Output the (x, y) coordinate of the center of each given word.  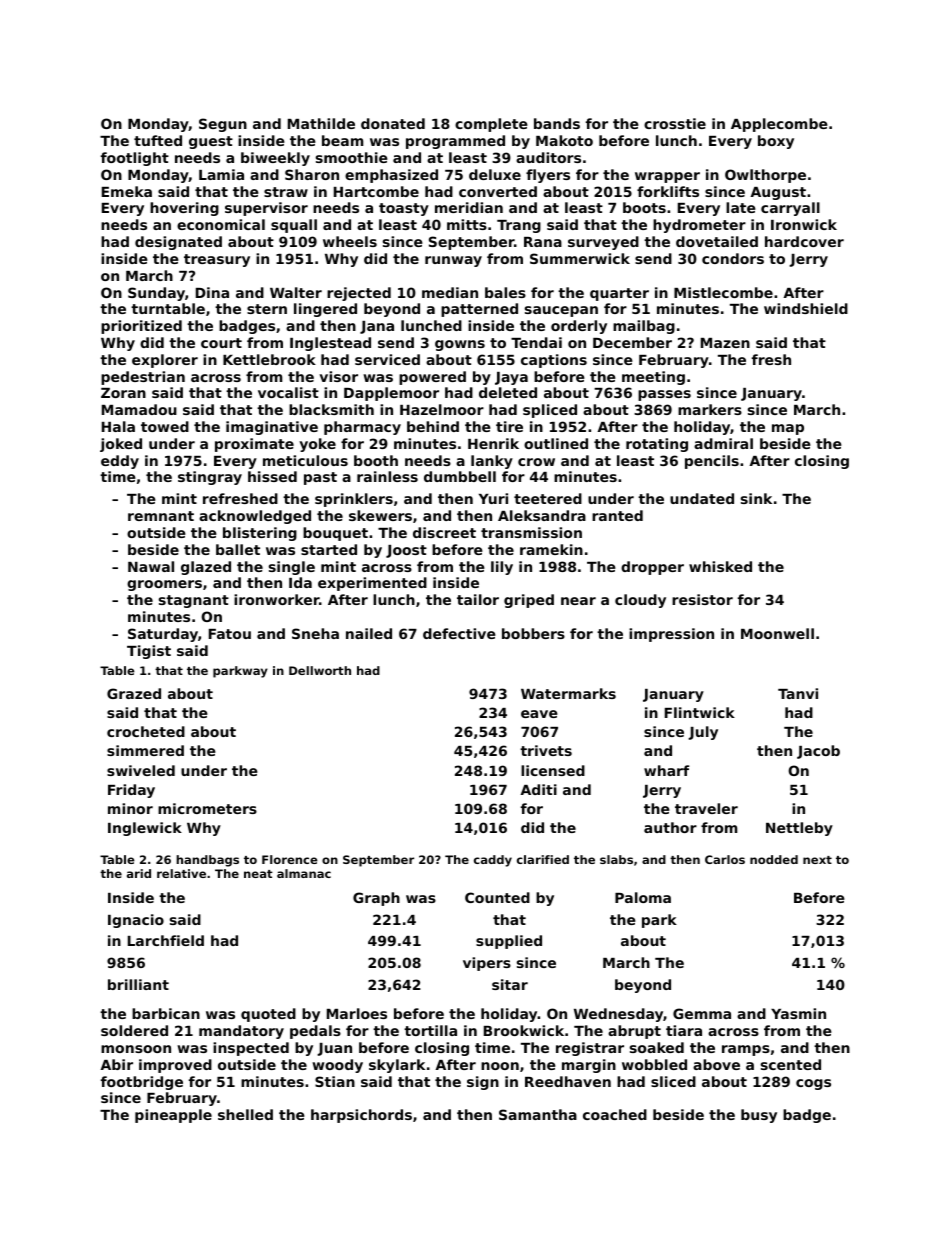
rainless (387, 476)
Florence (290, 859)
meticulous (305, 460)
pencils (712, 462)
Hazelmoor (442, 409)
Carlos (725, 859)
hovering (184, 209)
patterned (479, 310)
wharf (666, 770)
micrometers (207, 808)
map (788, 429)
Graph (376, 899)
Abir (116, 1064)
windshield (806, 308)
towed (165, 426)
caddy (493, 861)
